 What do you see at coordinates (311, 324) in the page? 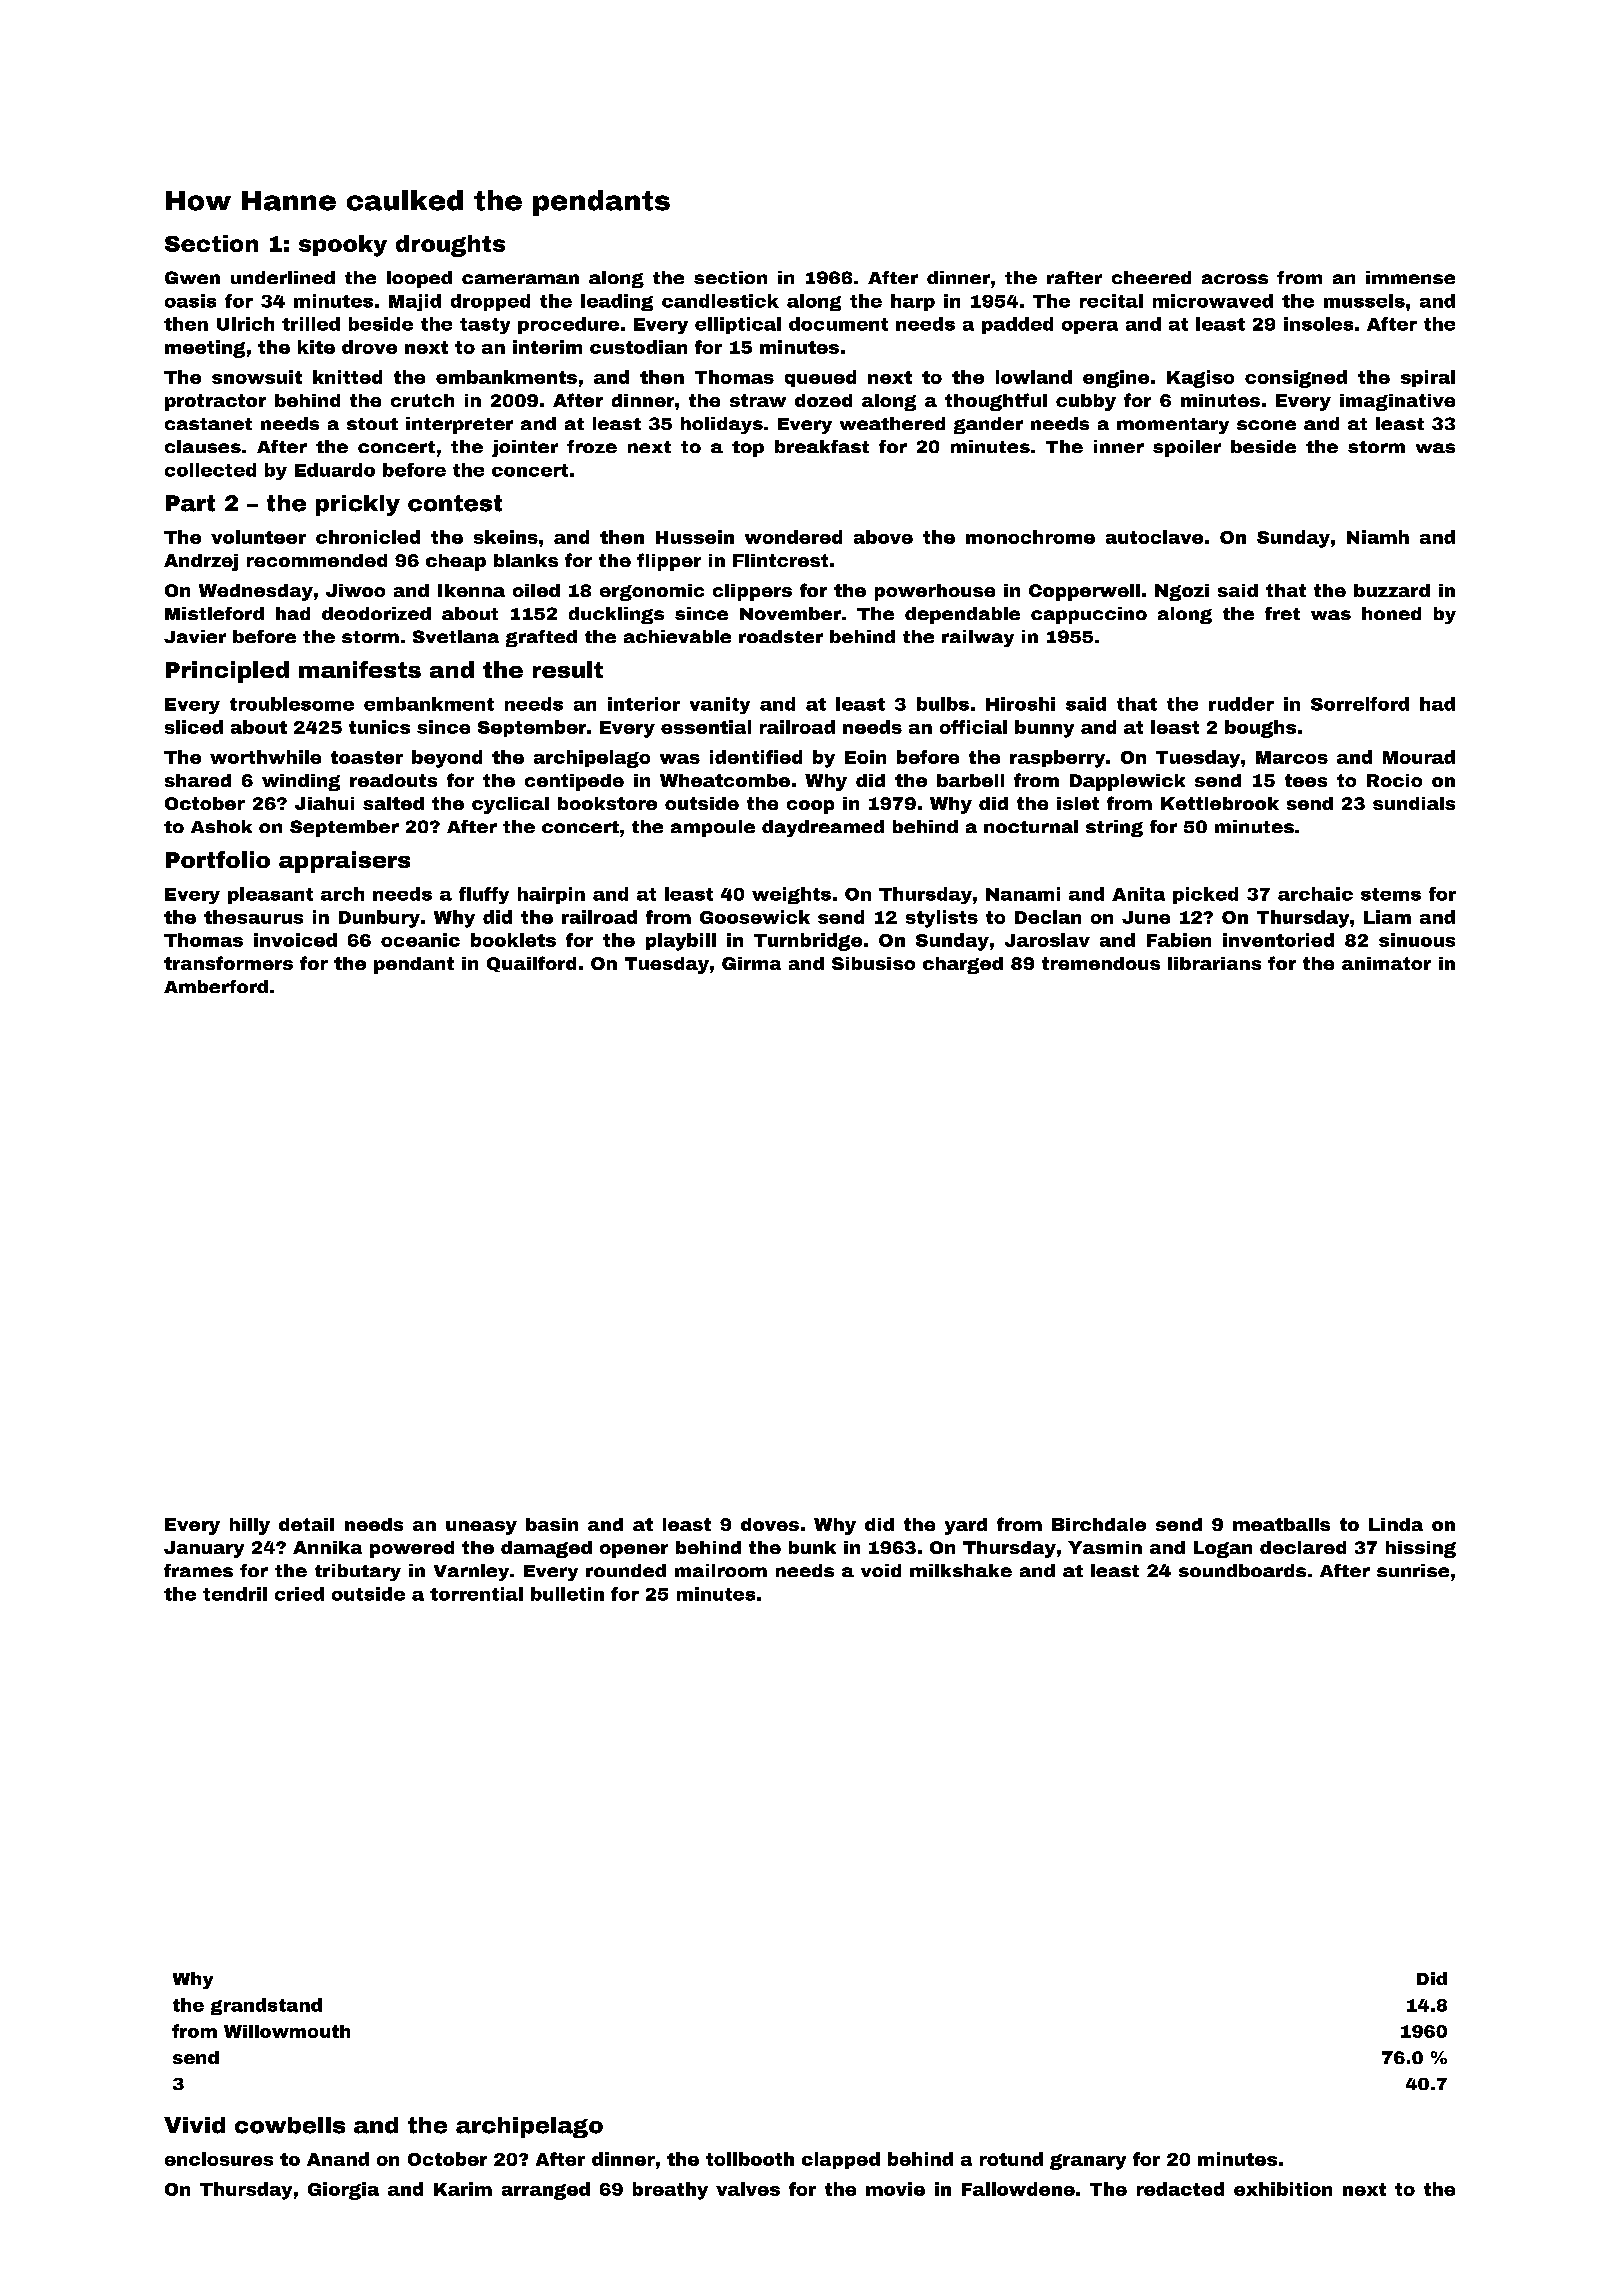
I see `trilled` at bounding box center [311, 324].
